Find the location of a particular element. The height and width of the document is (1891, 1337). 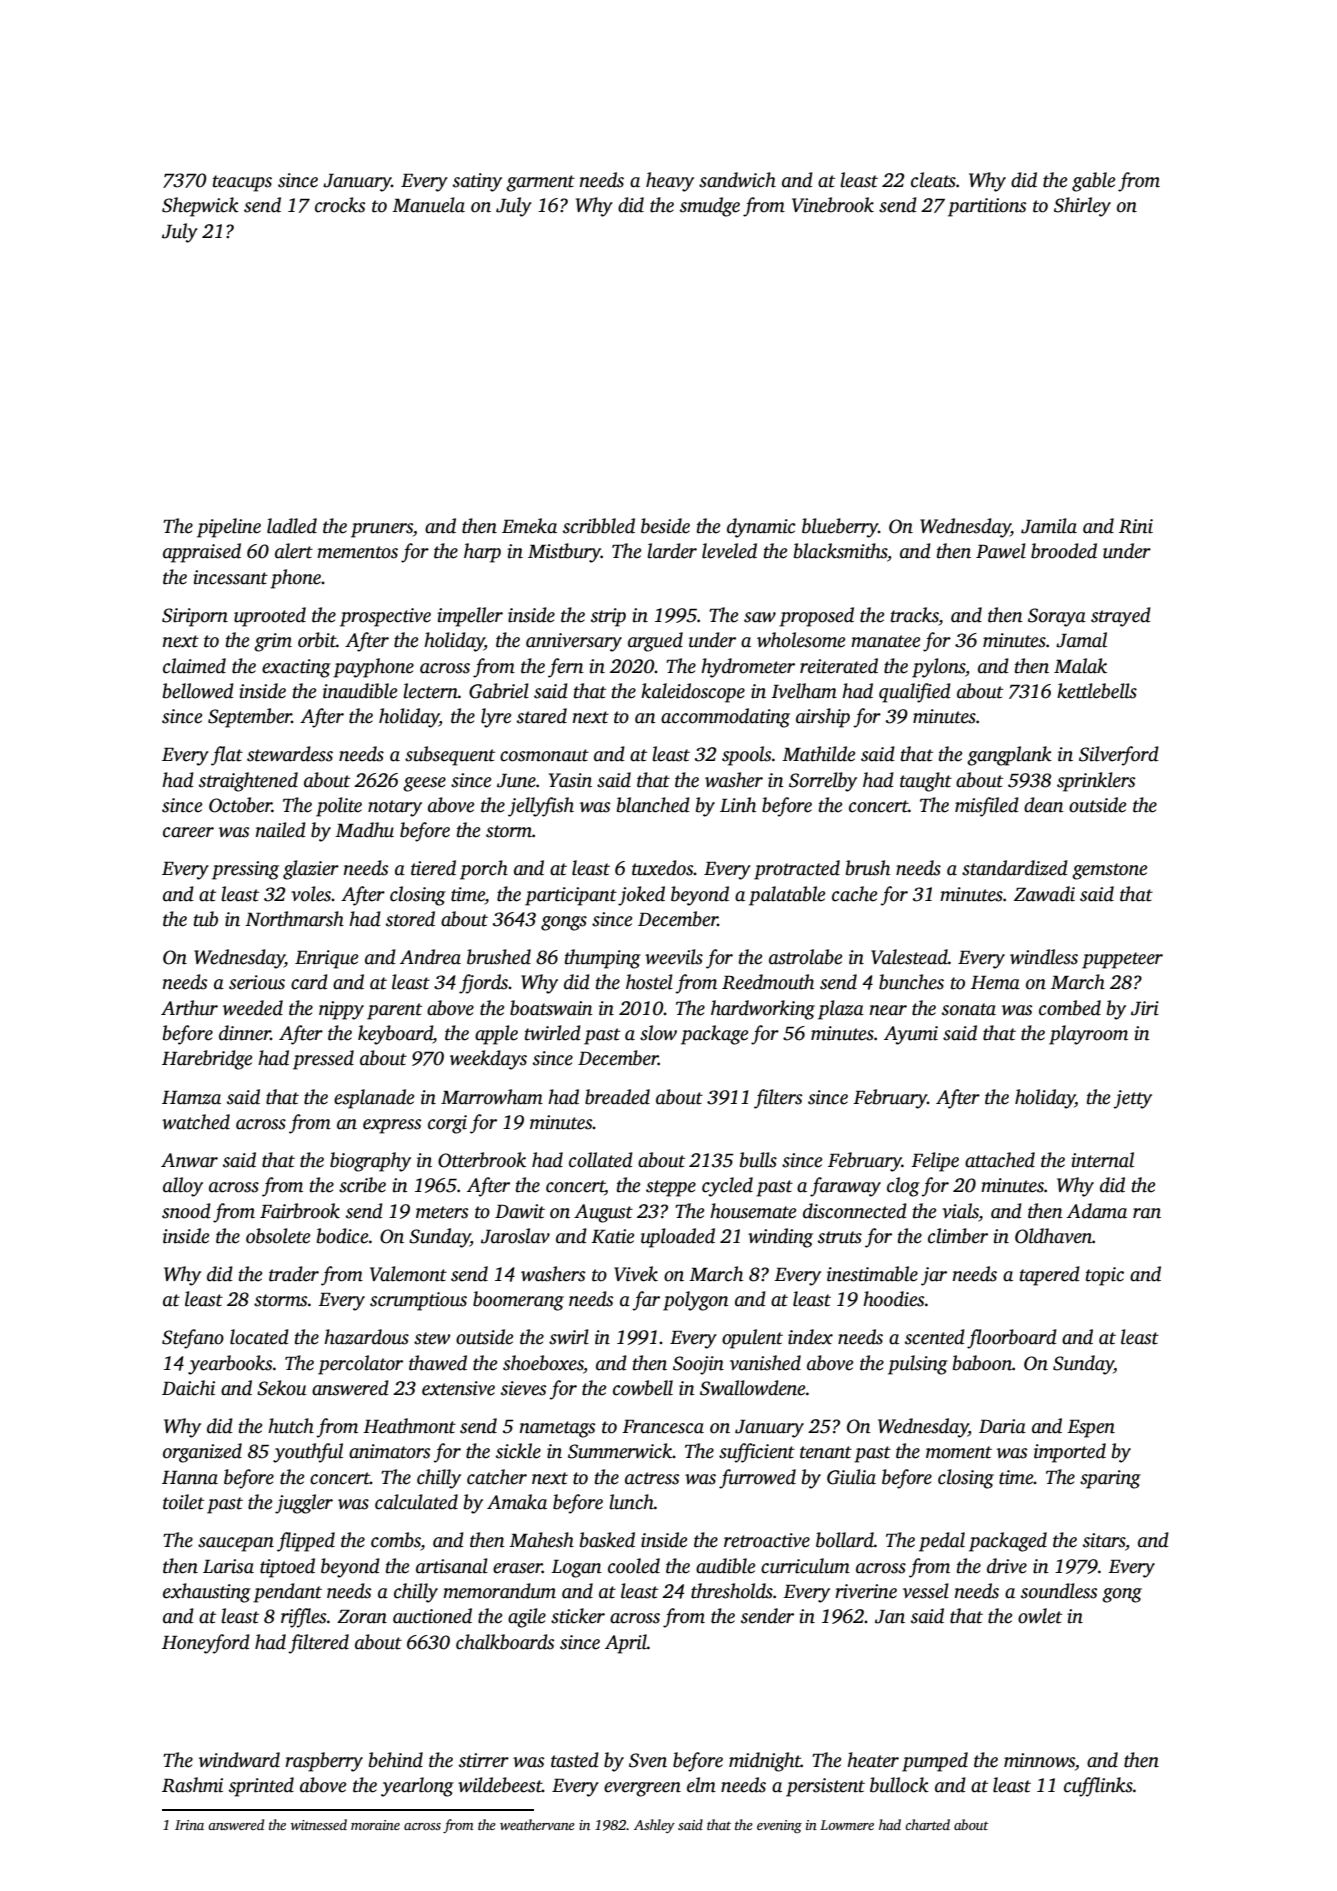

stared is located at coordinates (542, 716).
